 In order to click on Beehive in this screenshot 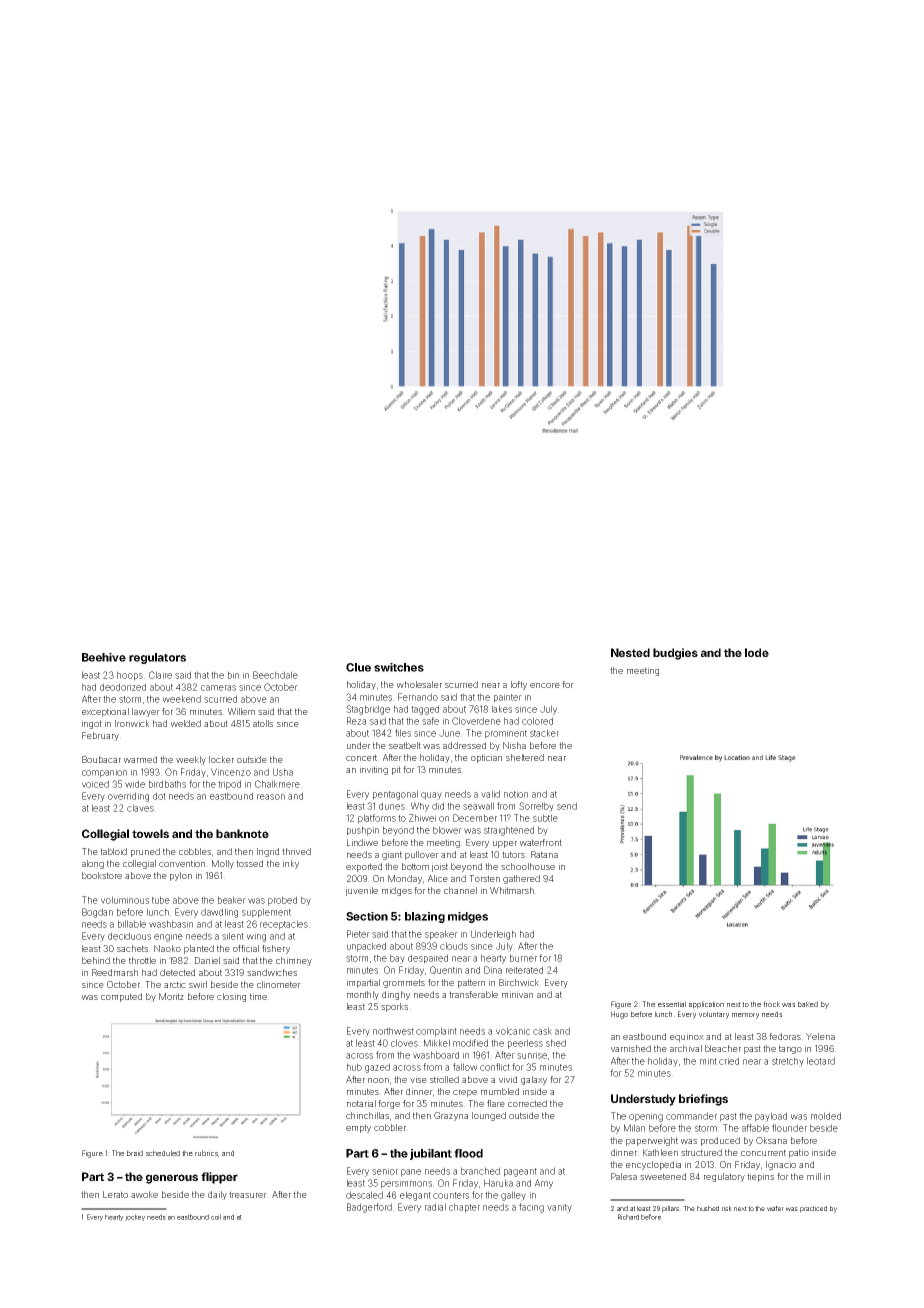, I will do `click(104, 657)`.
